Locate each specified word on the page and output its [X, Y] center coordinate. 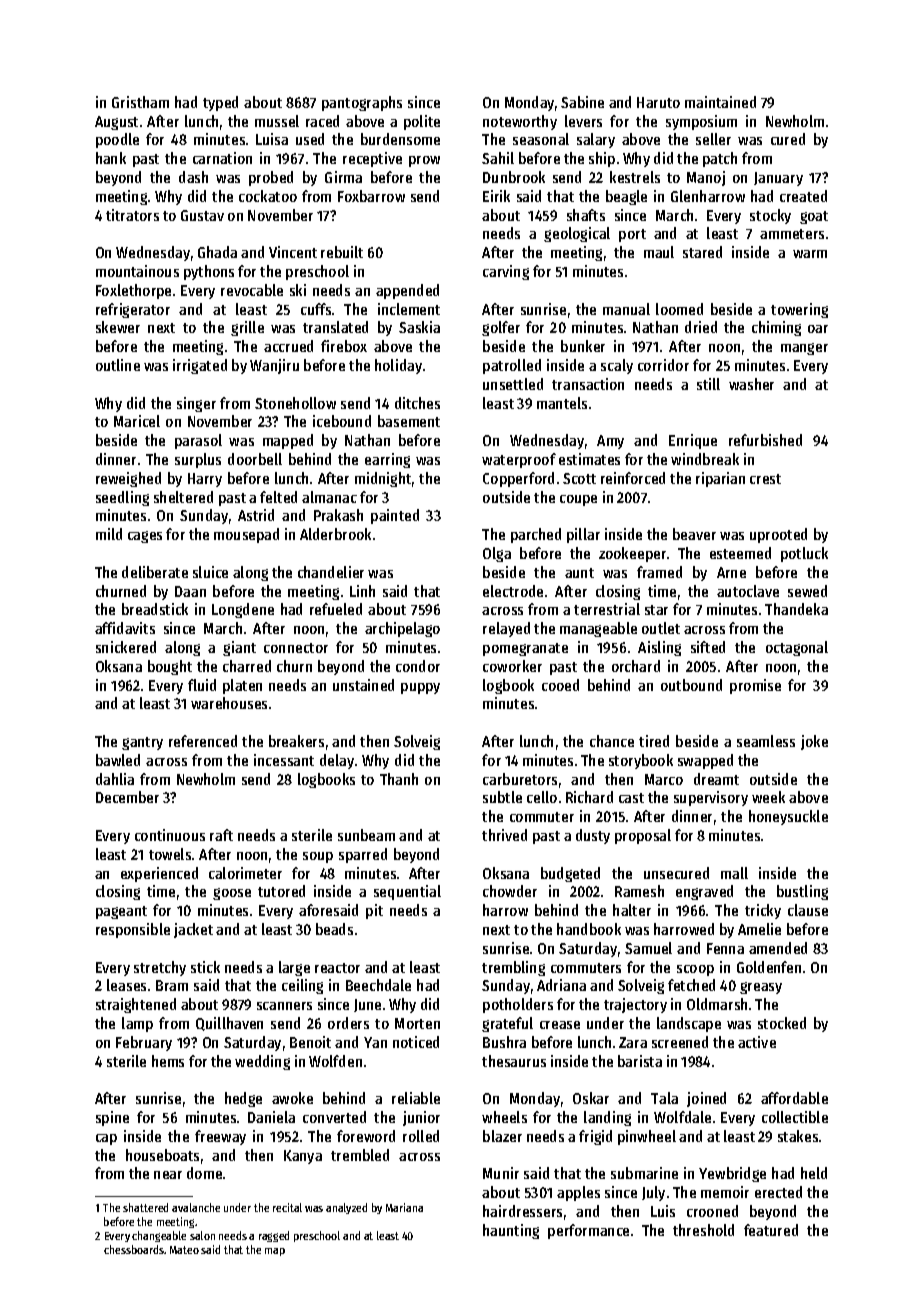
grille [247, 328]
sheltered [183, 497]
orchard [636, 666]
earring [387, 460]
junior [421, 1118]
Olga [497, 554]
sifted [708, 647]
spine [112, 1118]
